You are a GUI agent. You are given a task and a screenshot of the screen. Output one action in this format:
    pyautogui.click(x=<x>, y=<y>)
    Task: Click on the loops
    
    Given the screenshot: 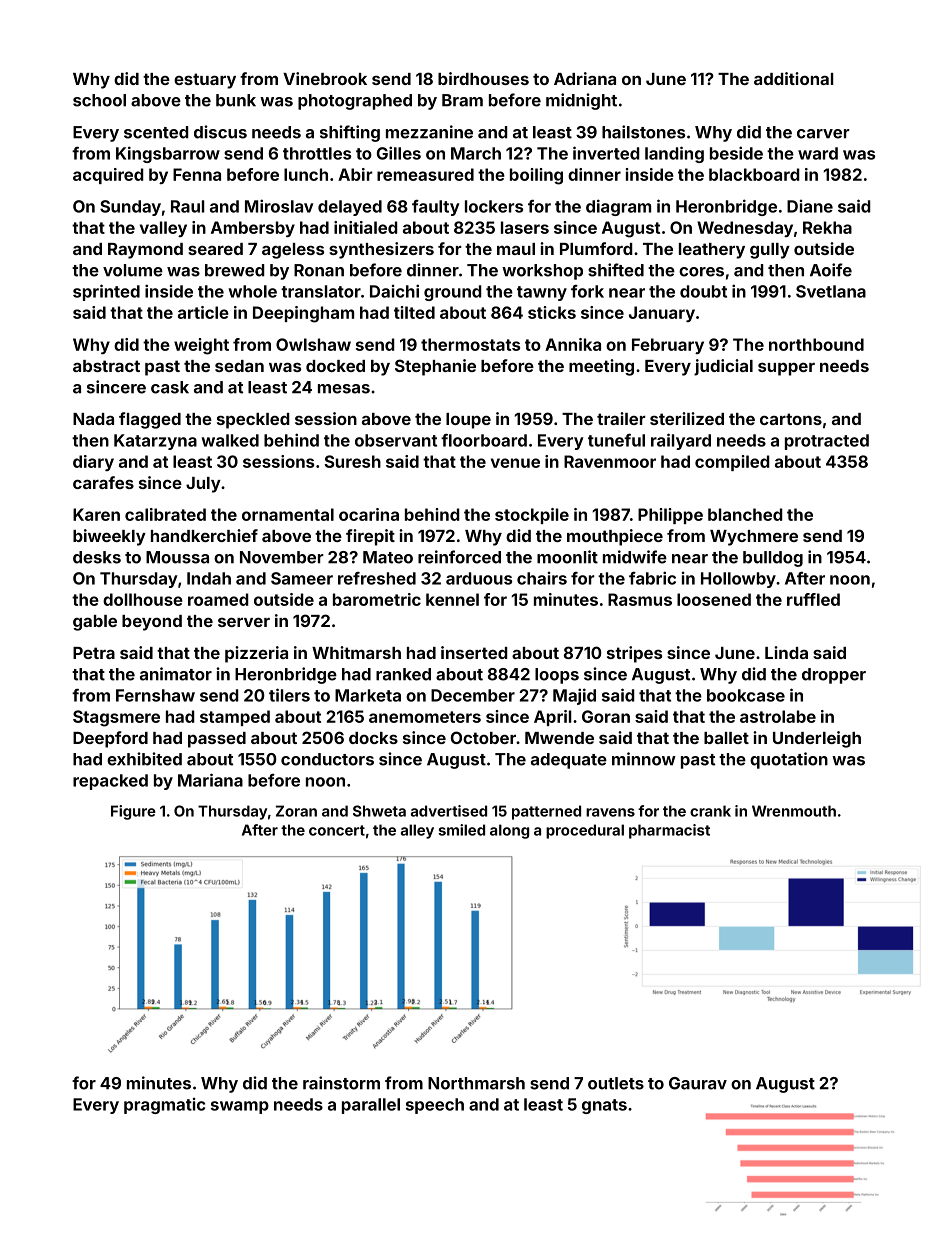 What is the action you would take?
    pyautogui.click(x=557, y=676)
